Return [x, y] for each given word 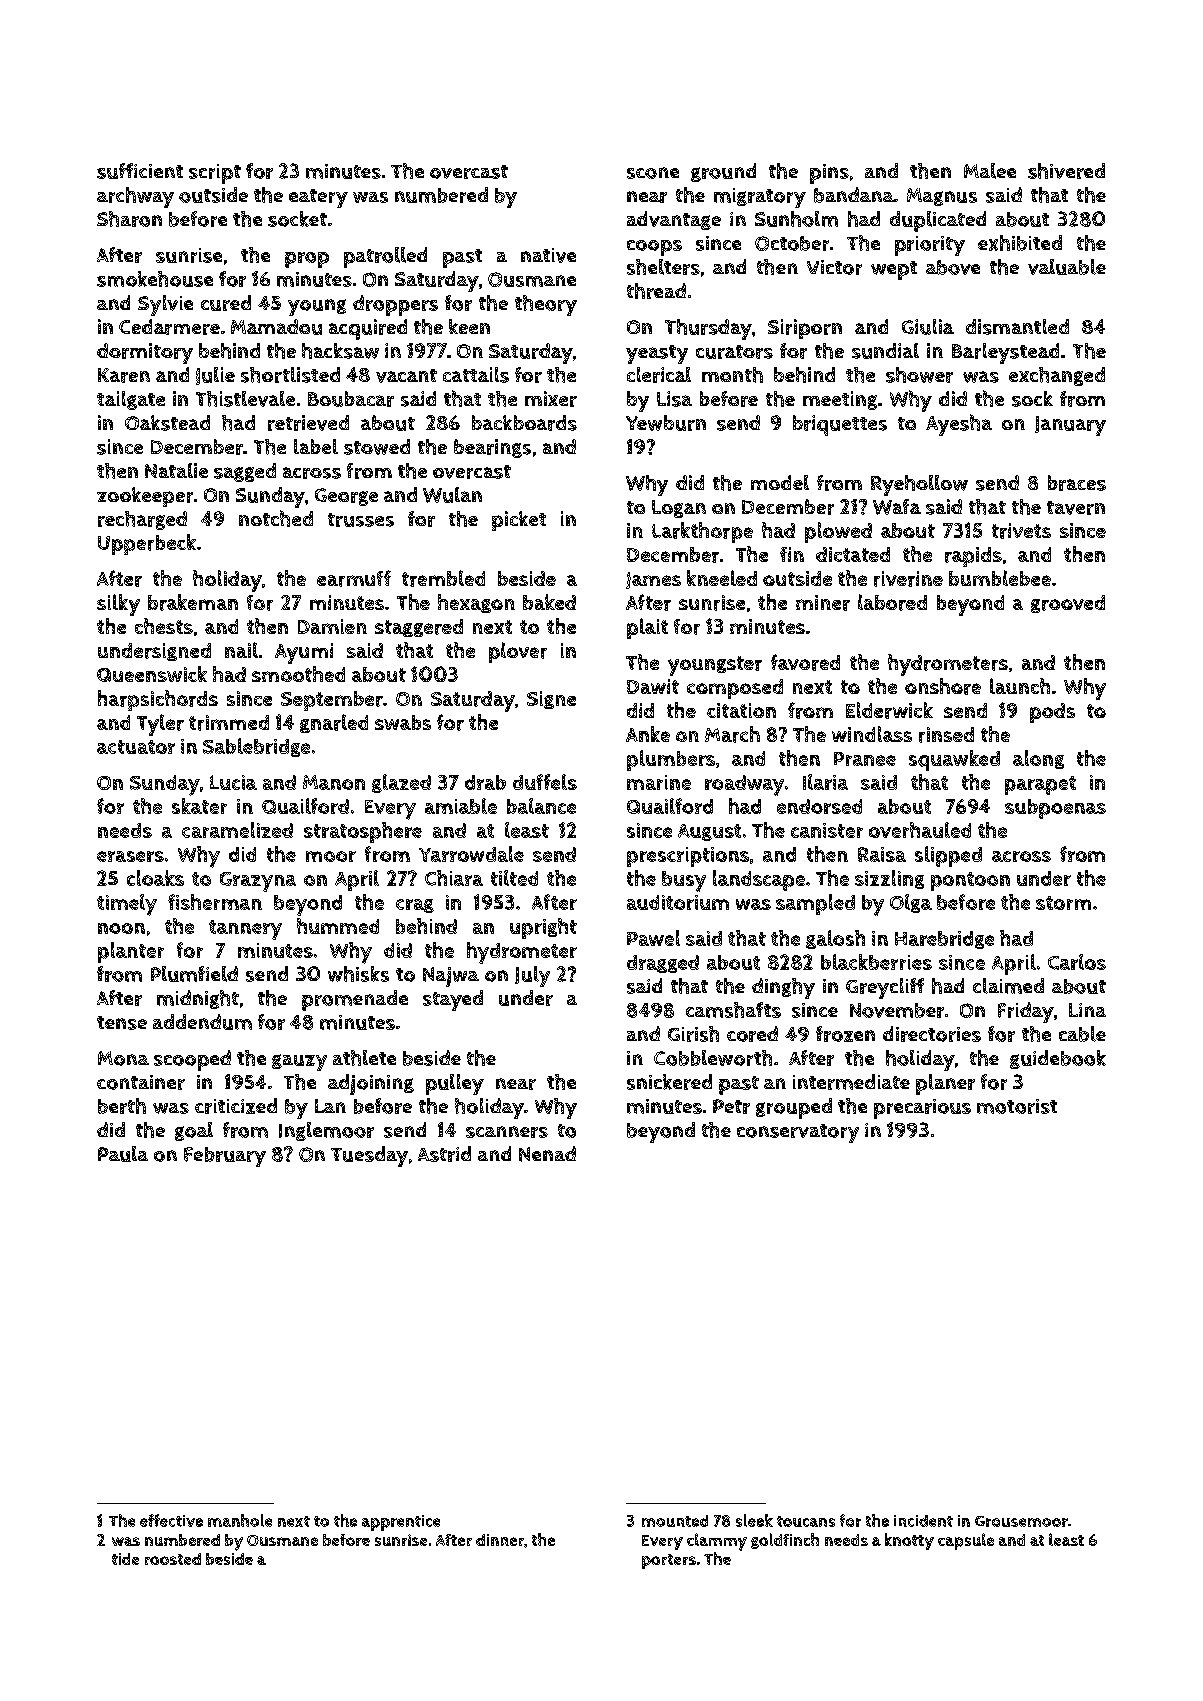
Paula [123, 1154]
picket [519, 521]
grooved [1068, 604]
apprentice [401, 1523]
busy [684, 881]
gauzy [299, 1062]
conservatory [798, 1133]
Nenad [547, 1154]
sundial [885, 351]
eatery [318, 198]
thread [656, 291]
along [1038, 759]
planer [945, 1084]
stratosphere [363, 832]
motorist [1017, 1106]
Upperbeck [147, 544]
